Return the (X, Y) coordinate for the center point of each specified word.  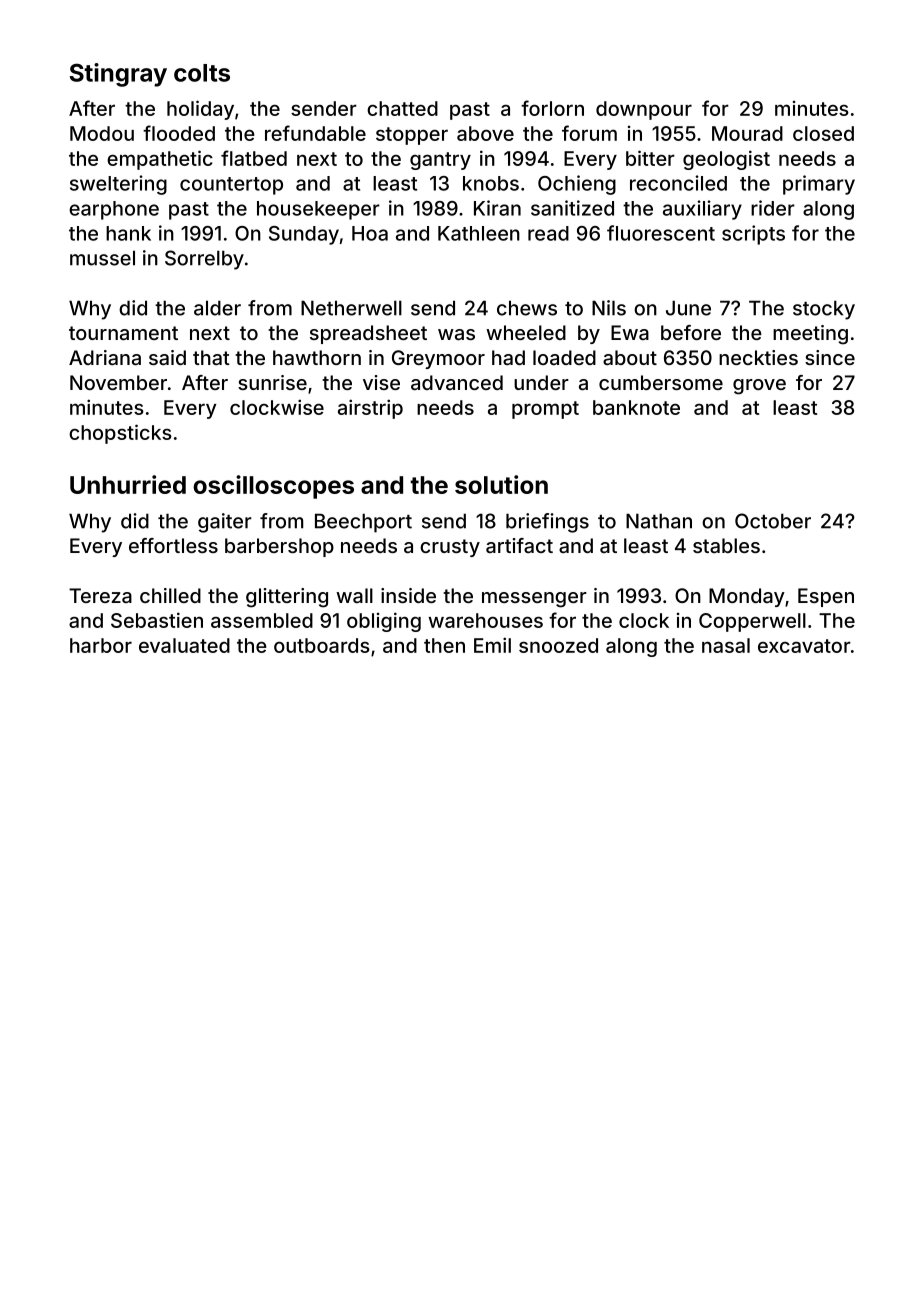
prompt (545, 410)
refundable (315, 133)
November (118, 382)
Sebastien (157, 620)
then (444, 645)
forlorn (552, 108)
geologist (726, 160)
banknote (636, 407)
